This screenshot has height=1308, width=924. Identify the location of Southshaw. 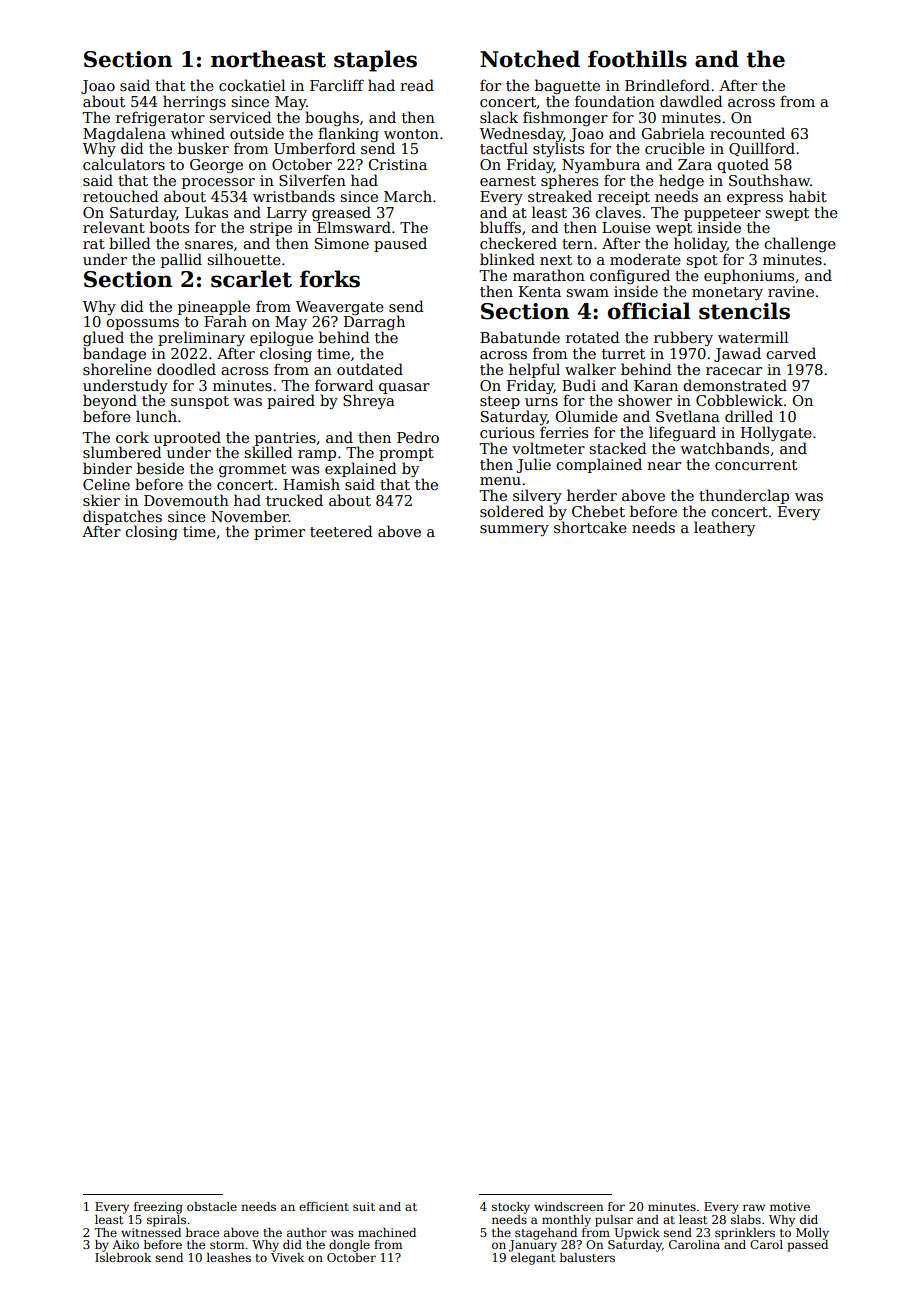
(769, 180).
